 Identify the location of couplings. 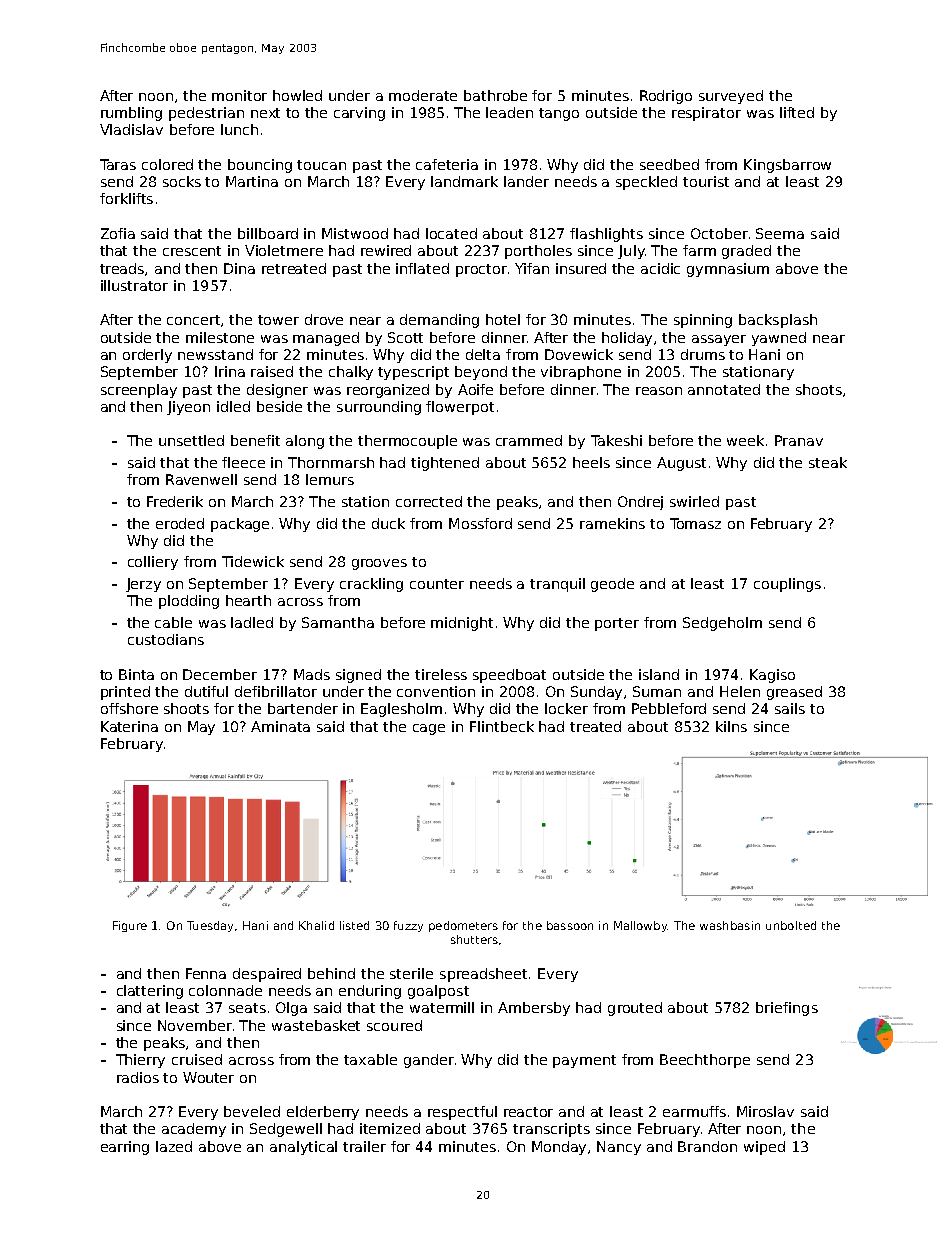
(787, 585).
